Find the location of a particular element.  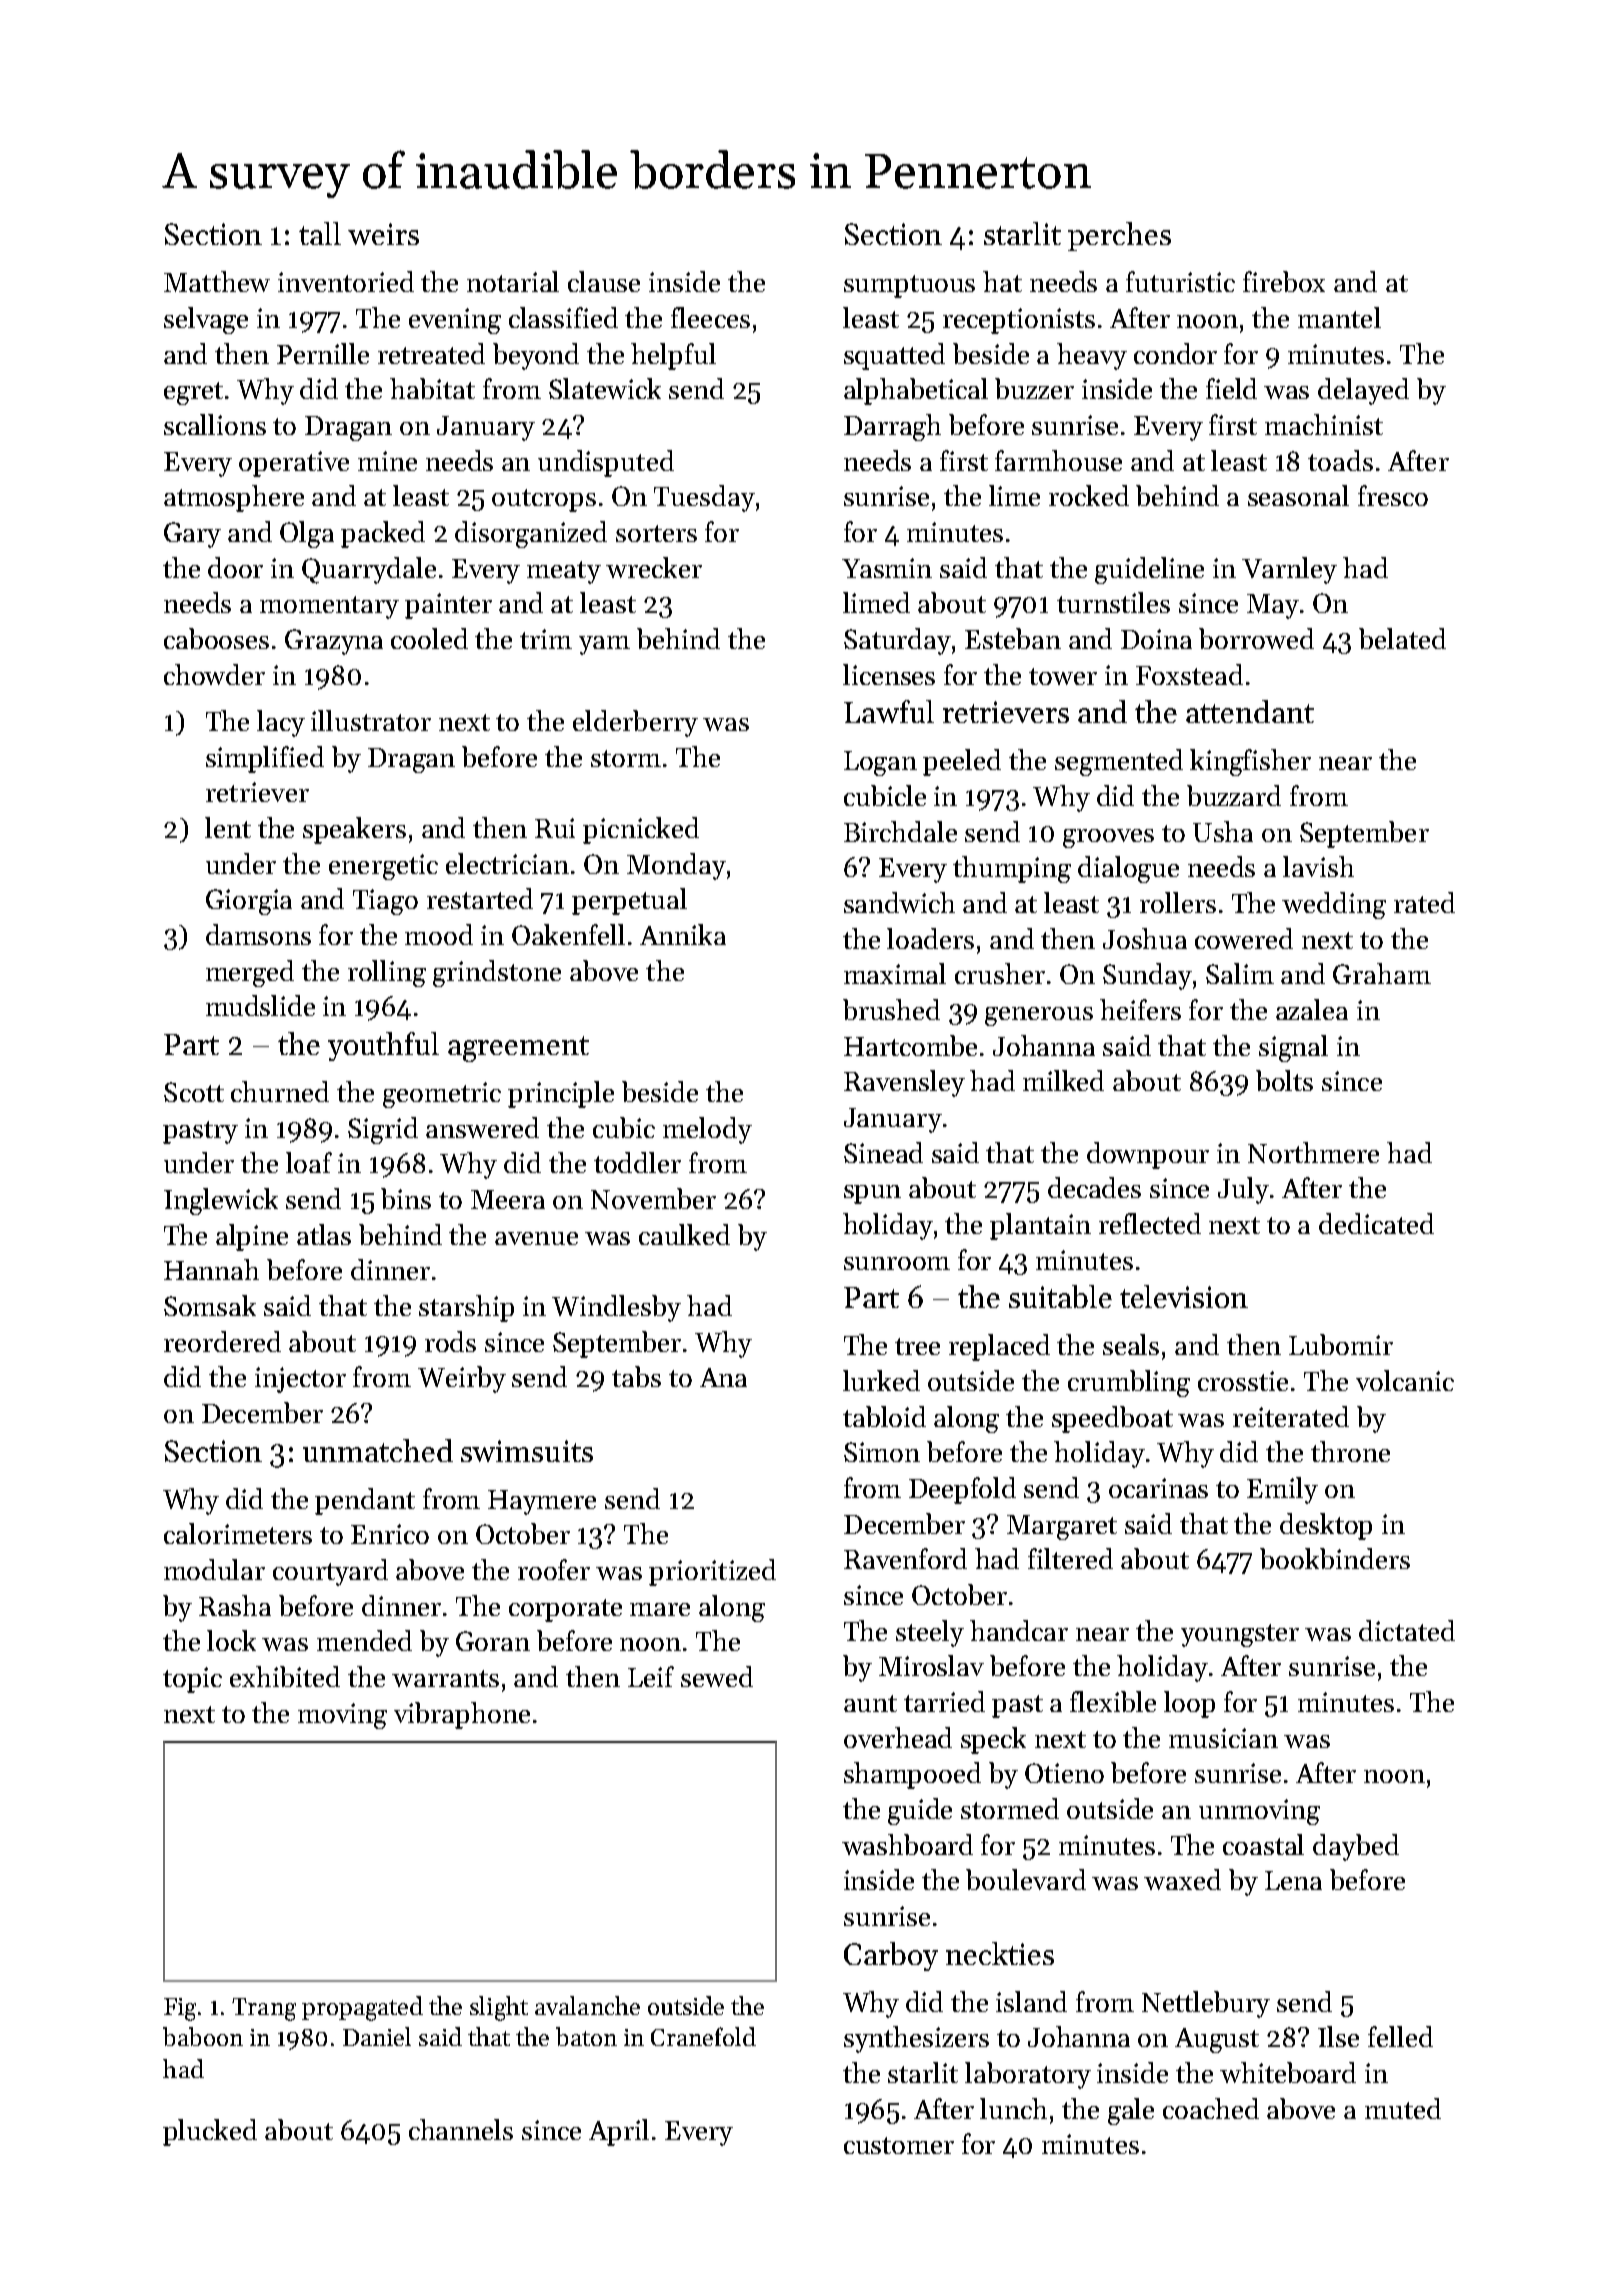

Sigrid is located at coordinates (383, 1130).
